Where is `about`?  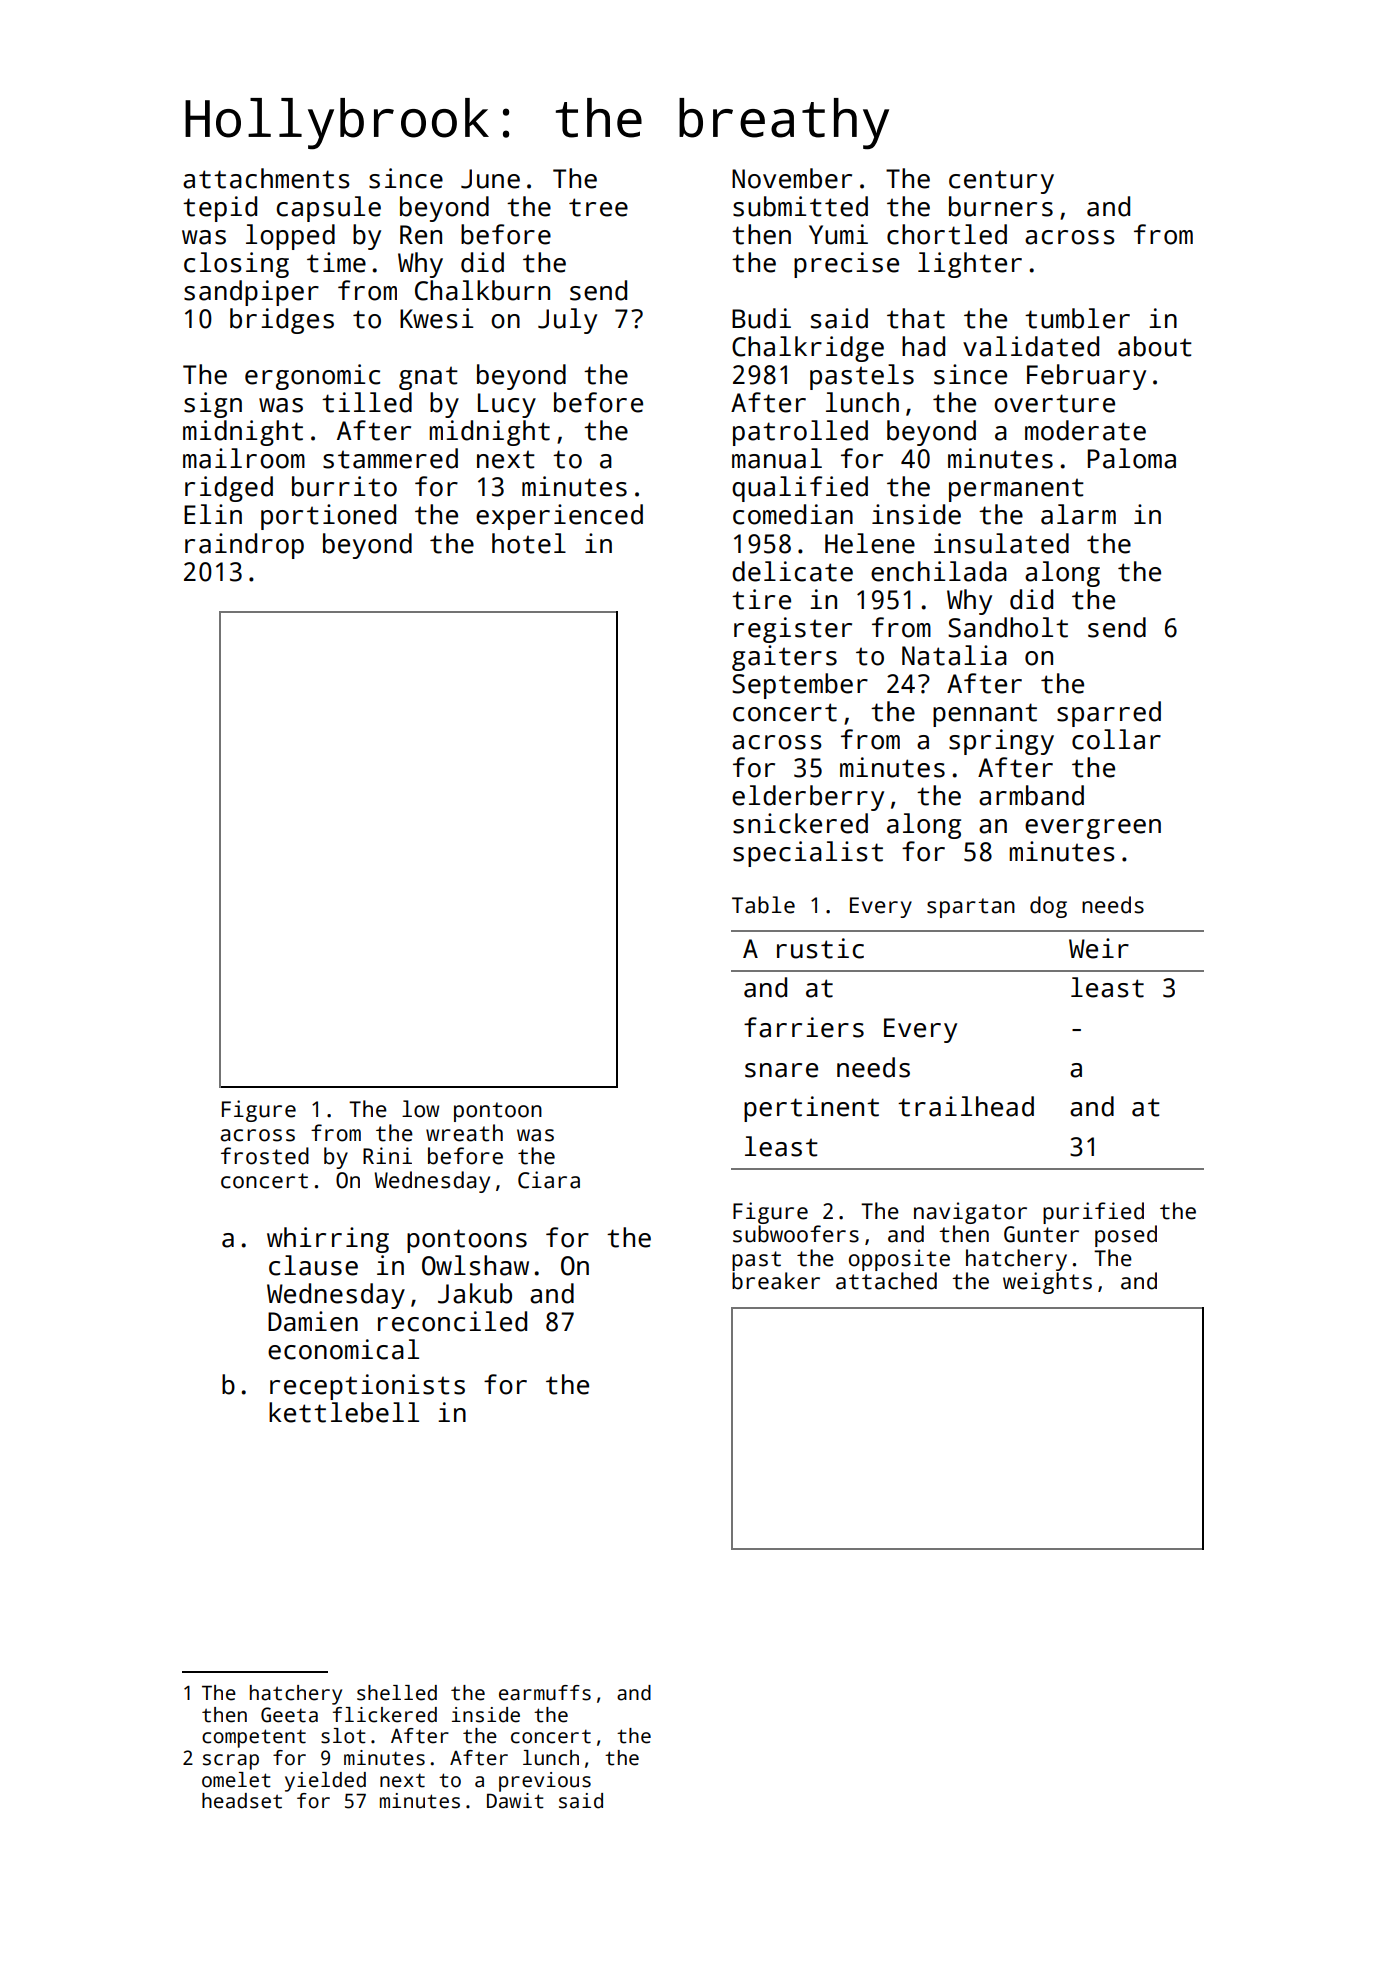 about is located at coordinates (1155, 346).
